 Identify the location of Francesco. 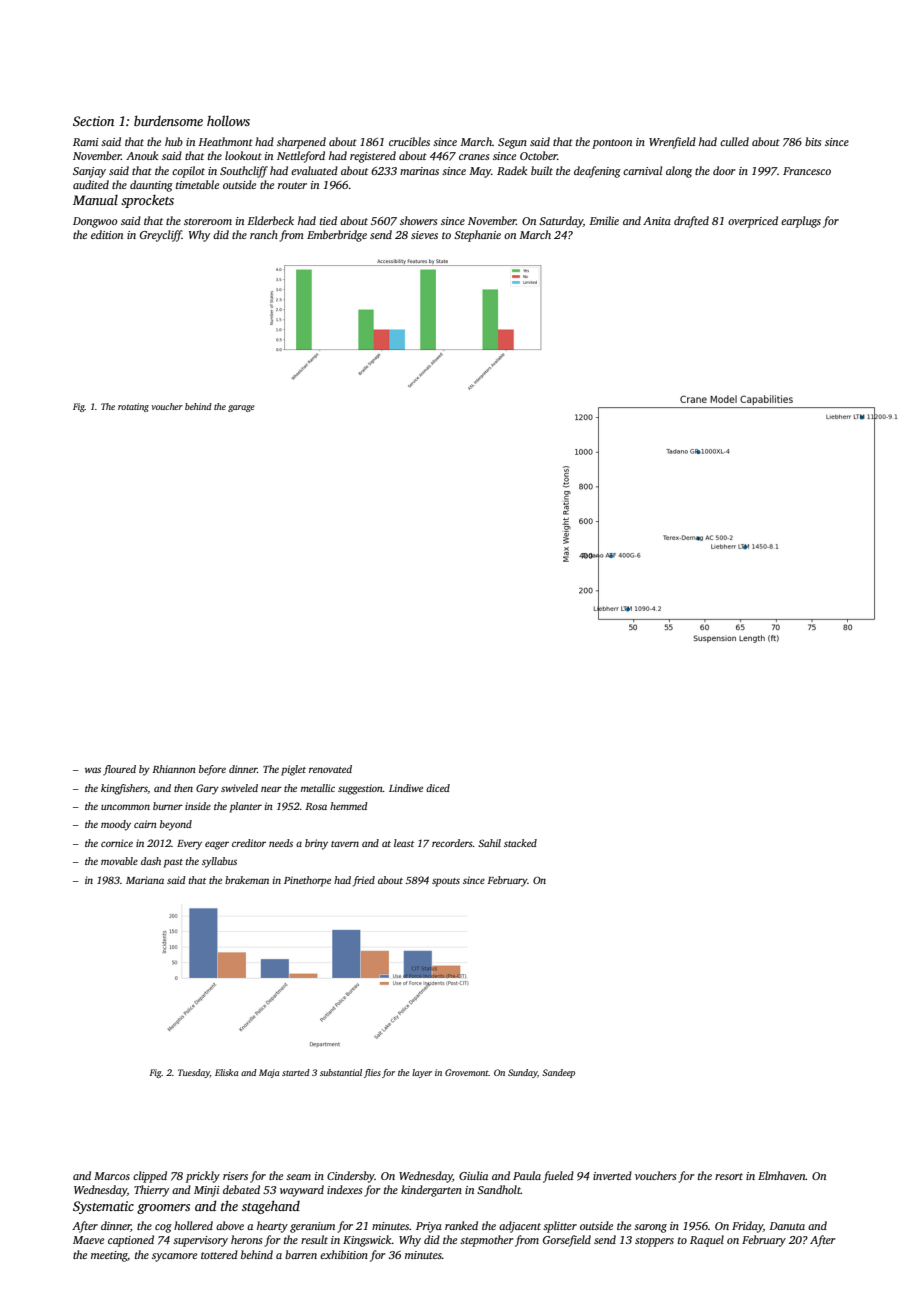
(807, 171).
